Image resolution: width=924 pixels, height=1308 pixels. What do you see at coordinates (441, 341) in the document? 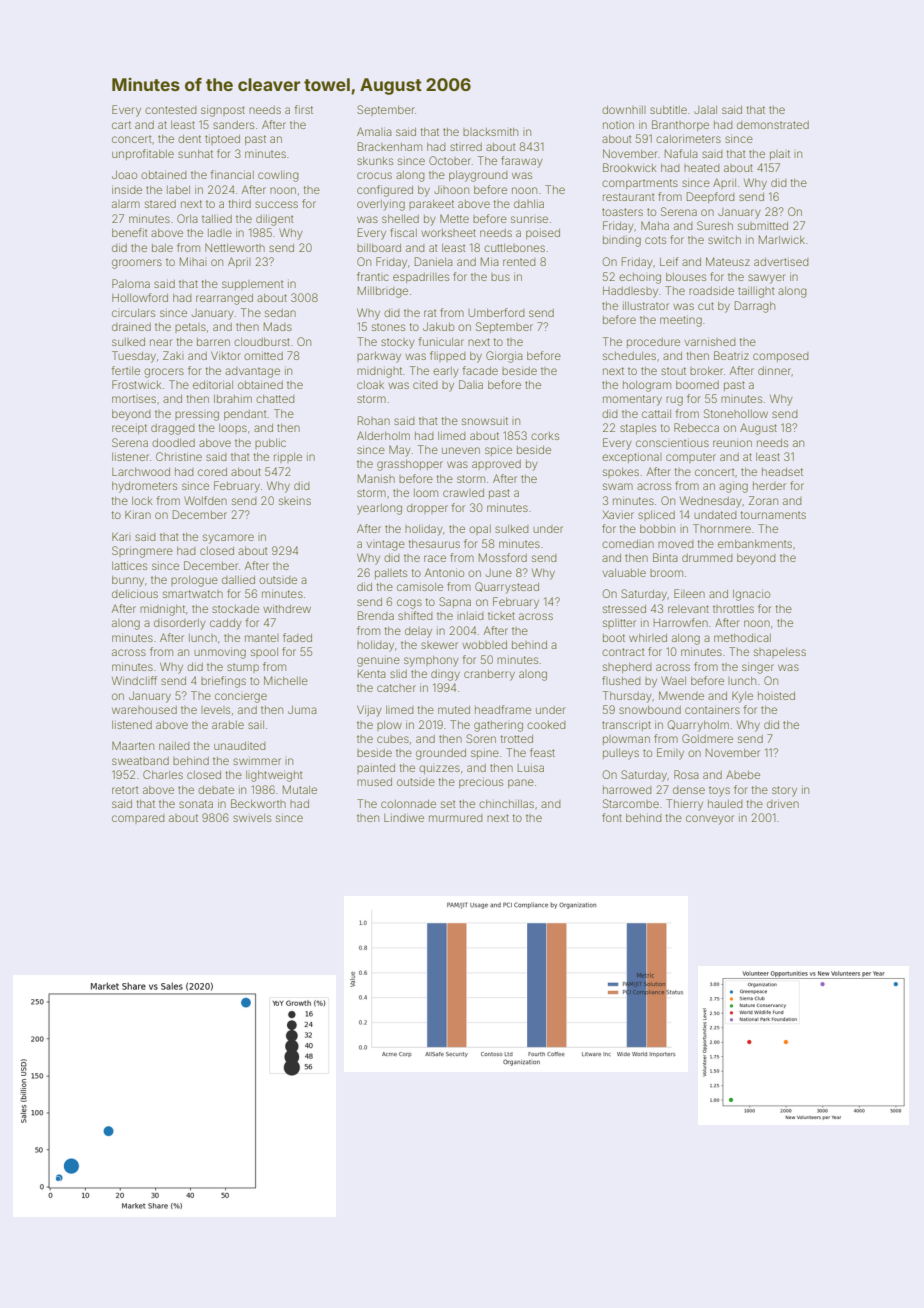
I see `funicular` at bounding box center [441, 341].
